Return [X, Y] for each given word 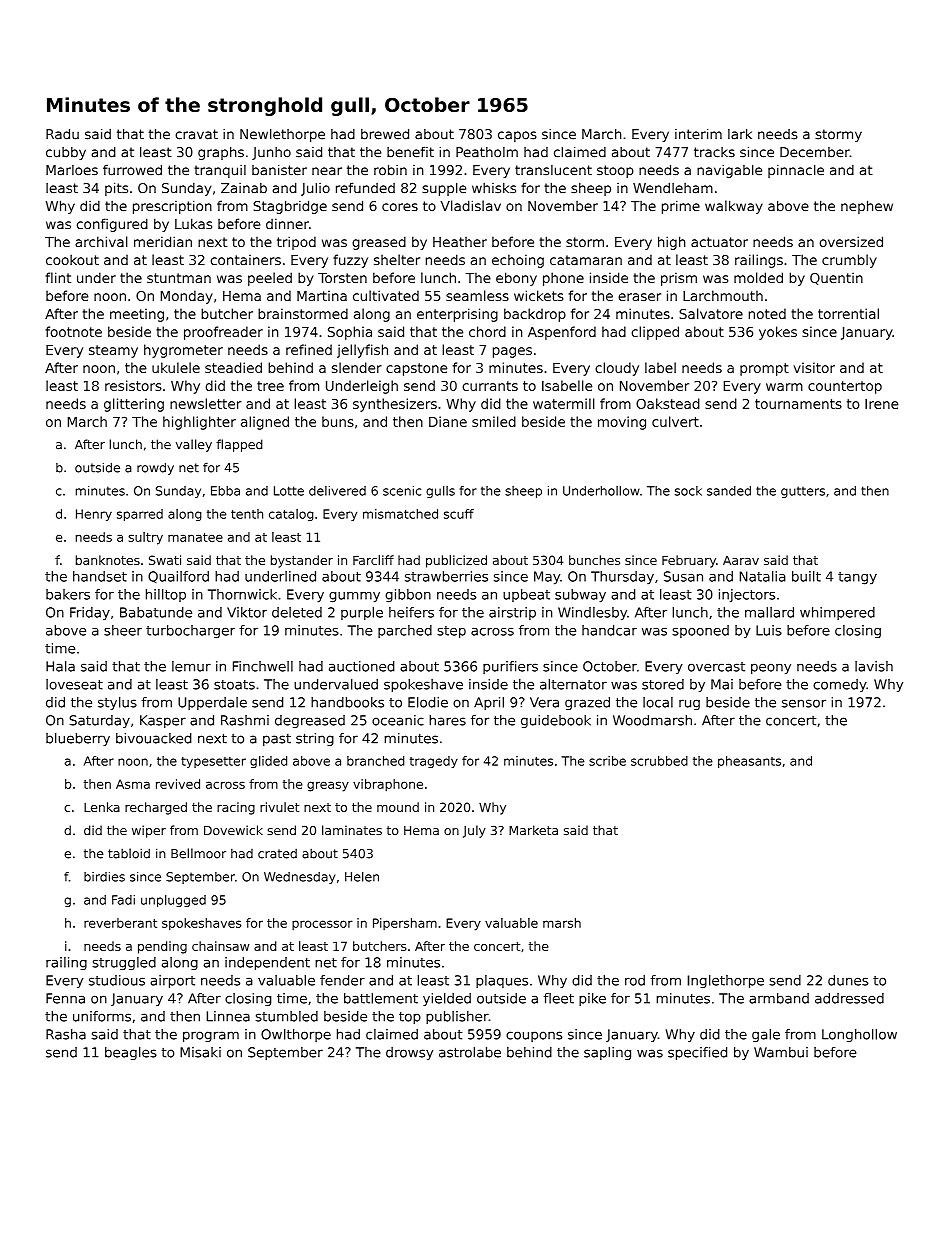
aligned [265, 423]
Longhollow [859, 1035]
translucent [553, 170]
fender [342, 980]
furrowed [132, 170]
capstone [416, 369]
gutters [803, 492]
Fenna [65, 998]
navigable [729, 171]
